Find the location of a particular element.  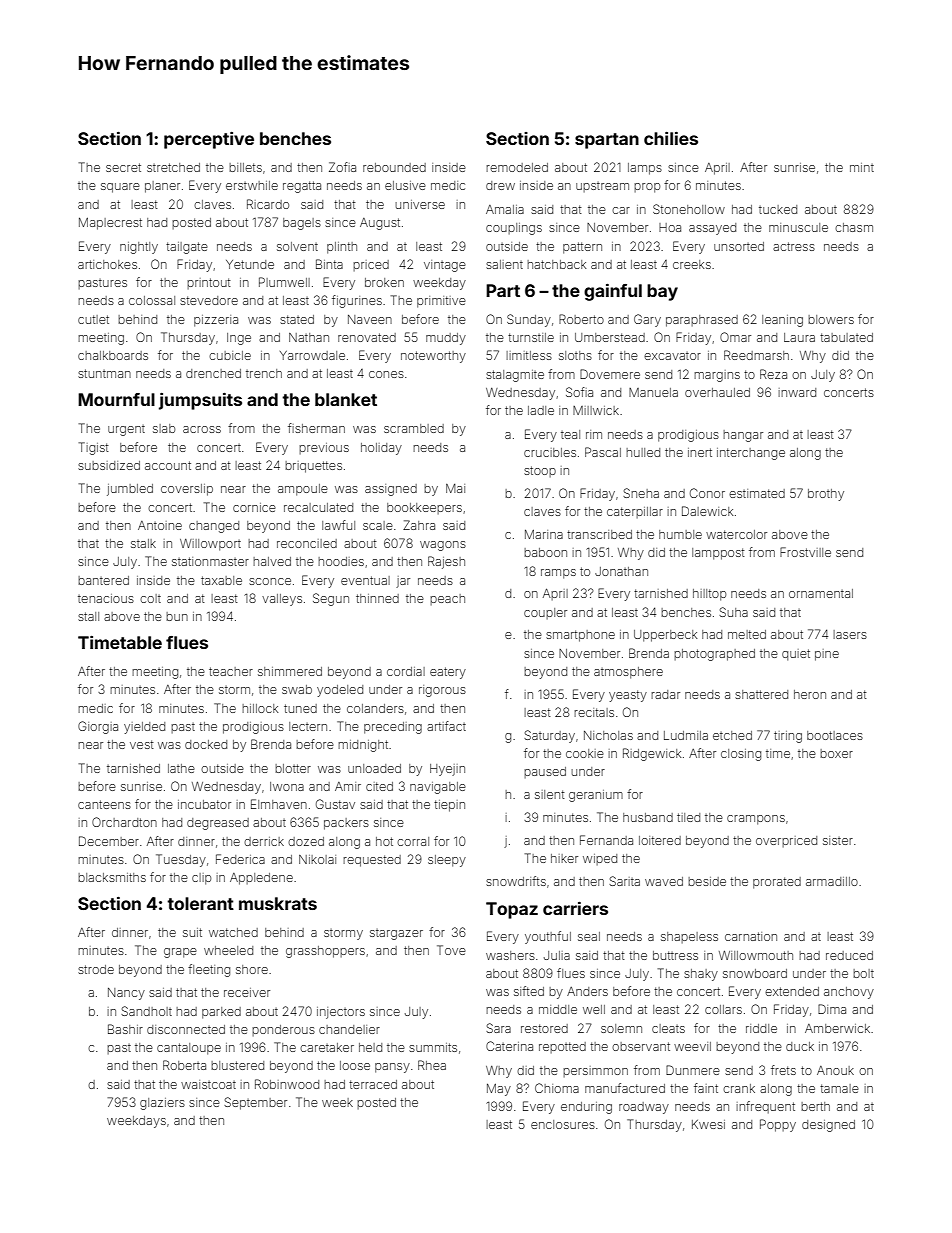

brothy is located at coordinates (826, 495).
